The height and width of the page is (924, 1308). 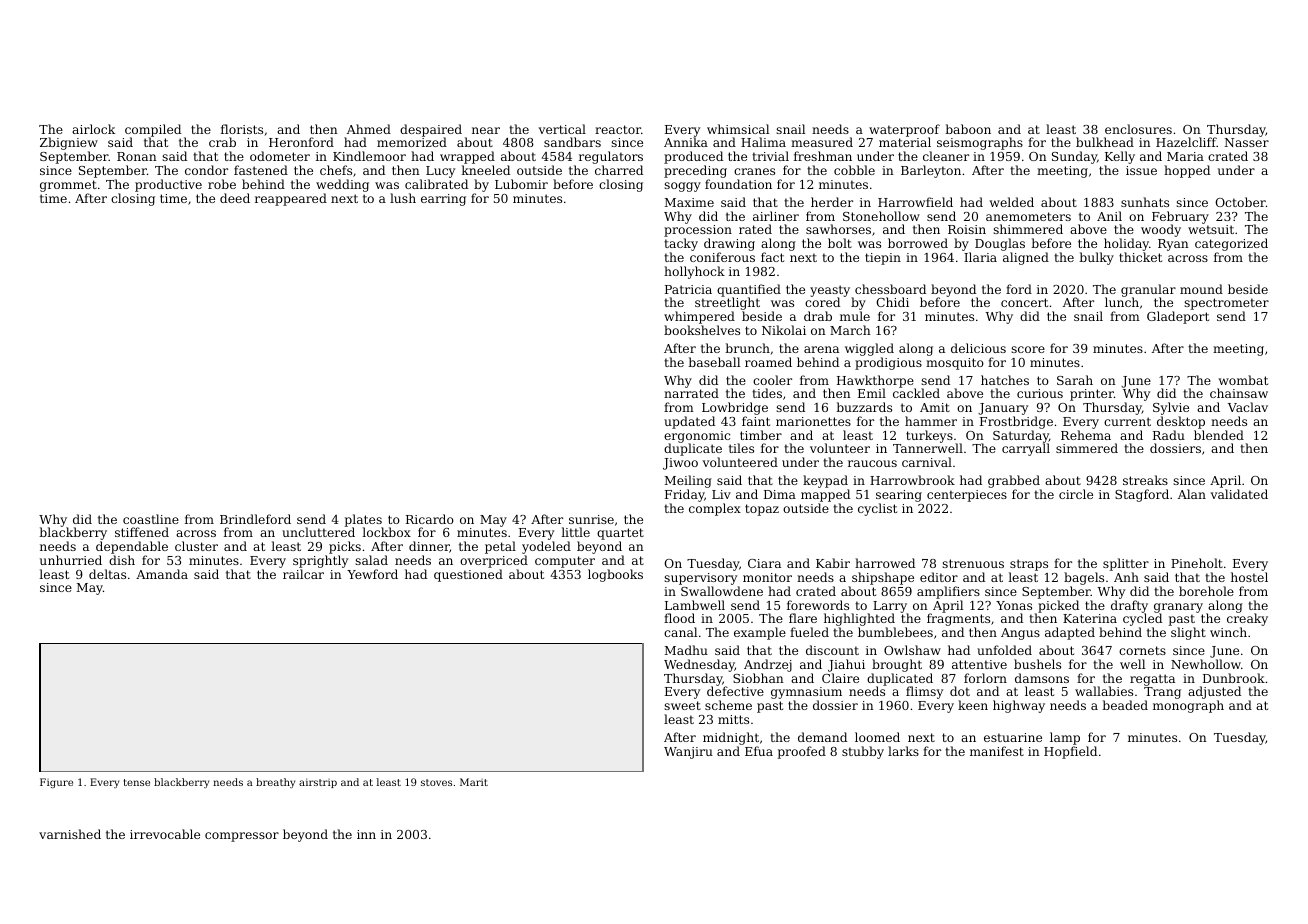 What do you see at coordinates (107, 574) in the page?
I see `deltas` at bounding box center [107, 574].
